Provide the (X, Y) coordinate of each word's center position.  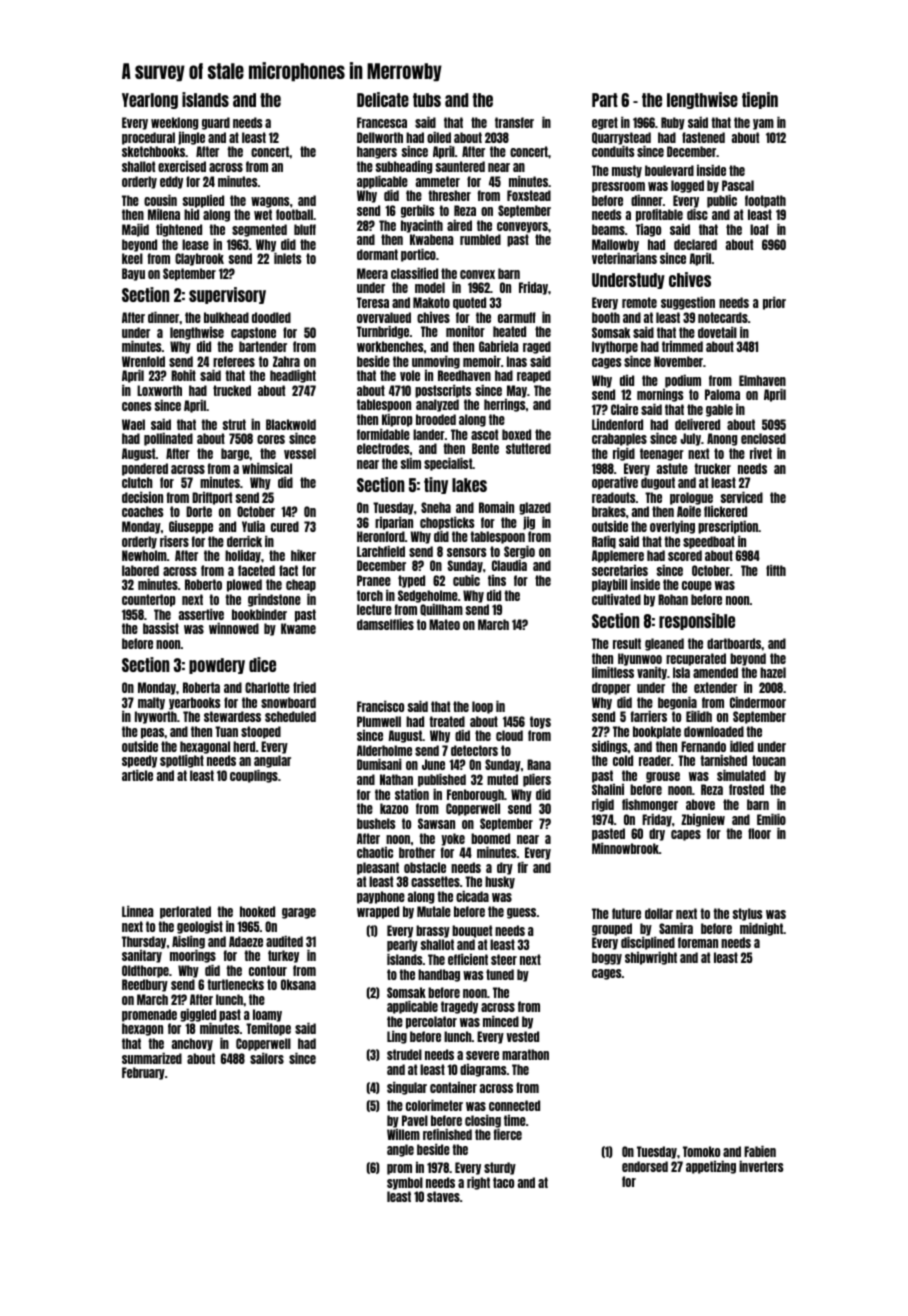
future (626, 913)
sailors (267, 1058)
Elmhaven (762, 380)
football (294, 214)
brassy (433, 931)
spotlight (182, 761)
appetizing (711, 1167)
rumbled (480, 239)
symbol (405, 1183)
